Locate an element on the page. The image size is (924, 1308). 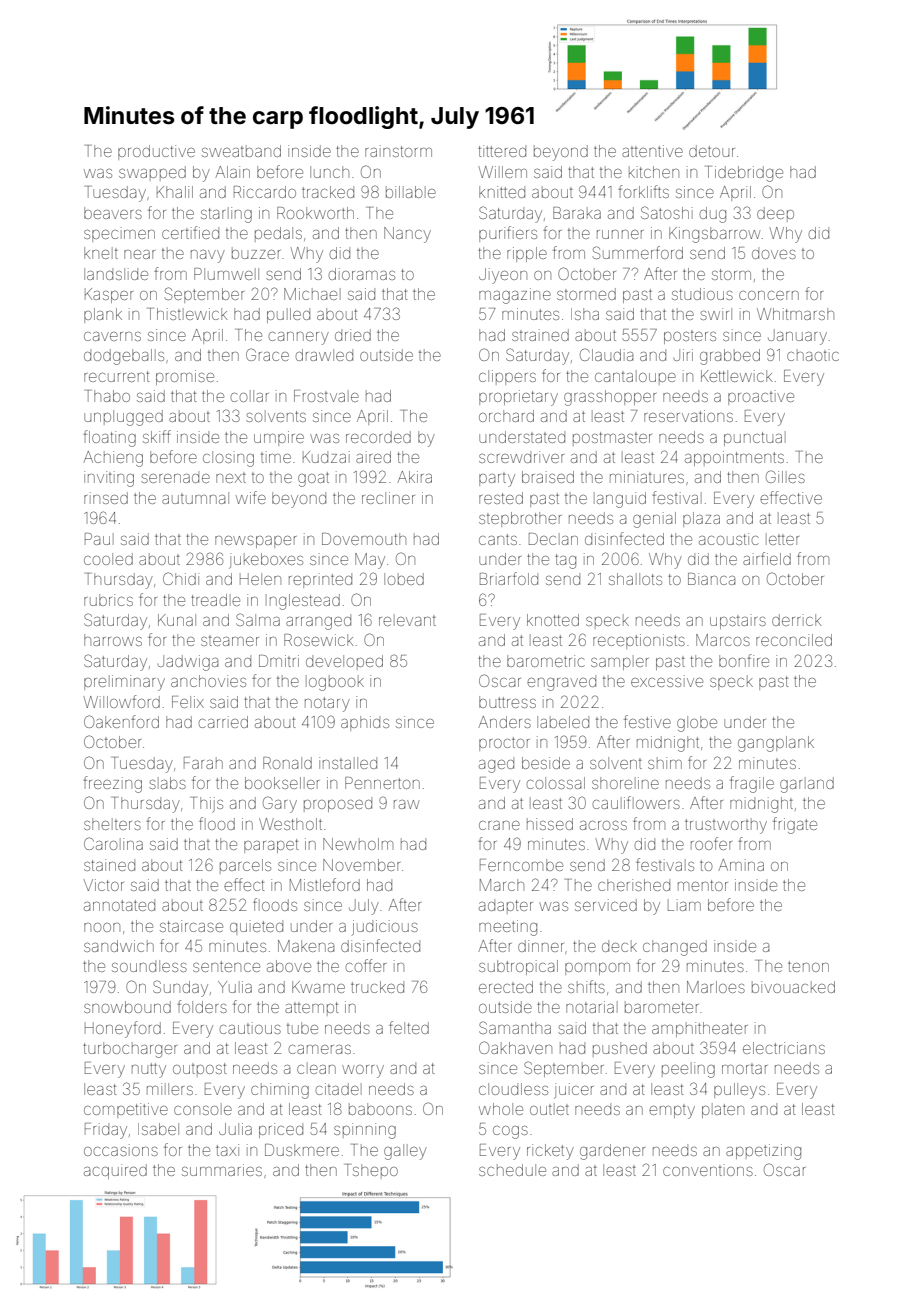
Dovemouth is located at coordinates (364, 539).
